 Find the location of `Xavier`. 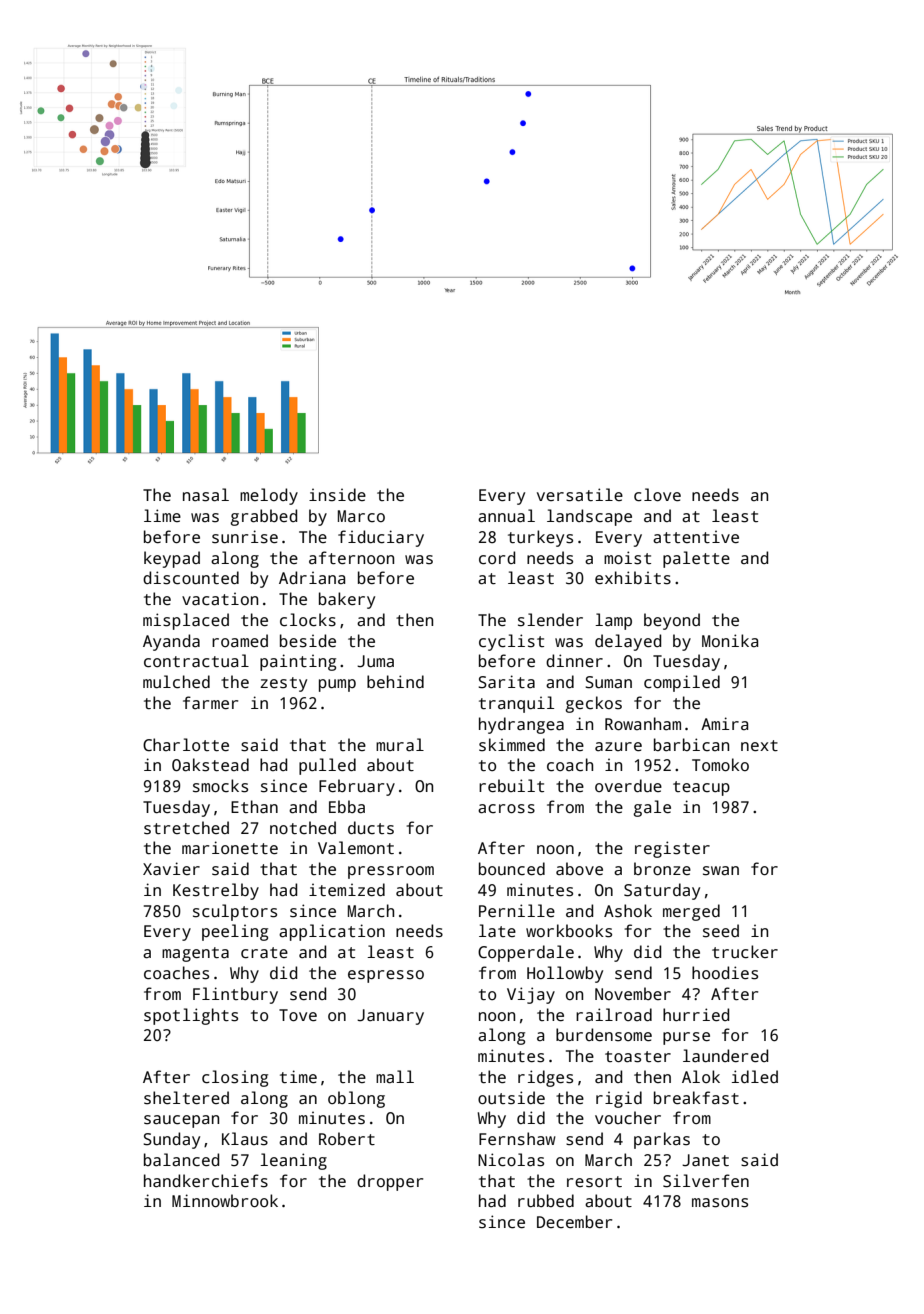

Xavier is located at coordinates (171, 869).
